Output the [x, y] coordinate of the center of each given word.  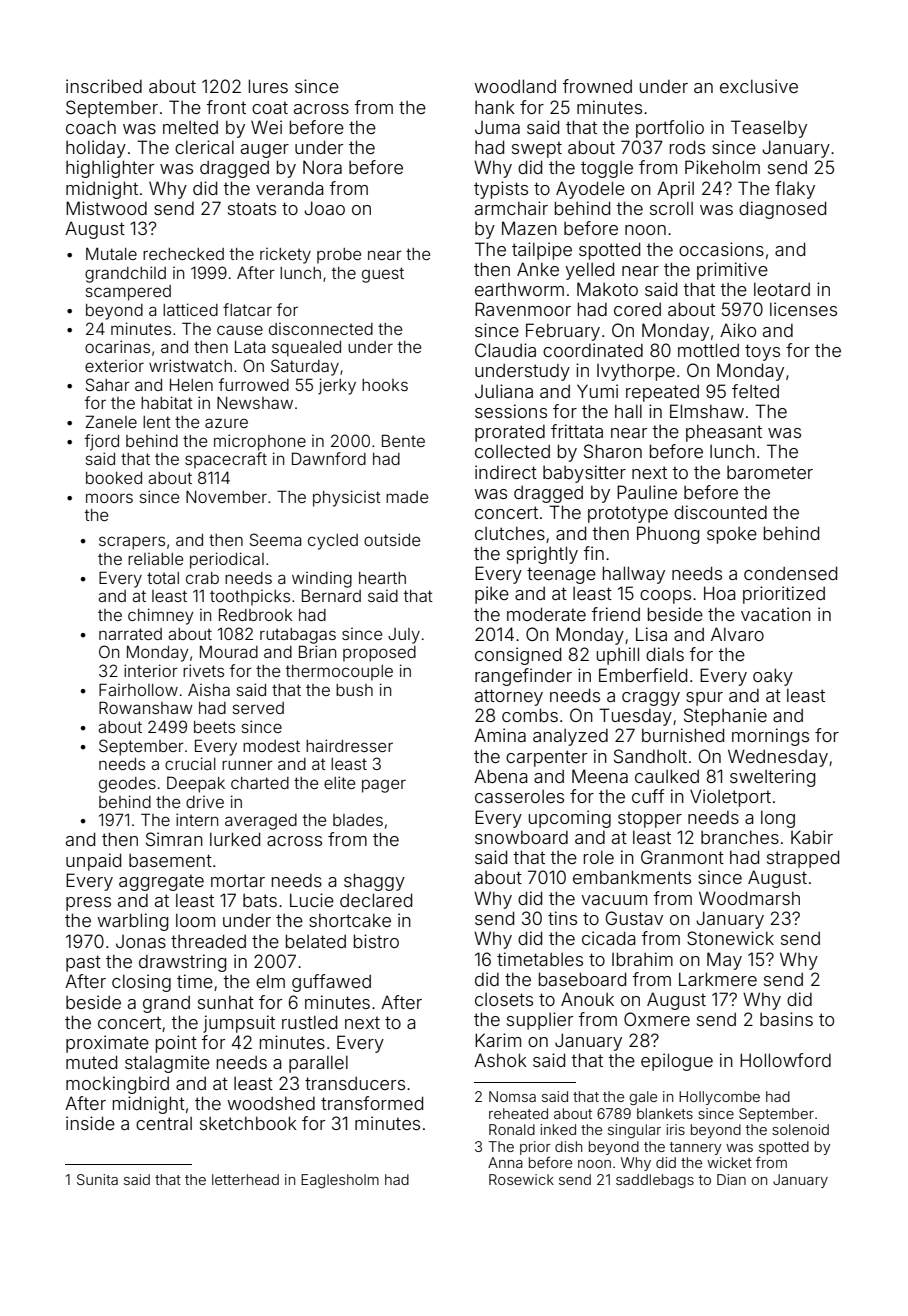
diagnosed [782, 210]
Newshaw [255, 403]
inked [558, 1129]
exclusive [759, 86]
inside [90, 1123]
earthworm [519, 289]
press [88, 904]
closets [504, 999]
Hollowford [785, 1060]
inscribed [104, 86]
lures [268, 86]
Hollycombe [719, 1098]
